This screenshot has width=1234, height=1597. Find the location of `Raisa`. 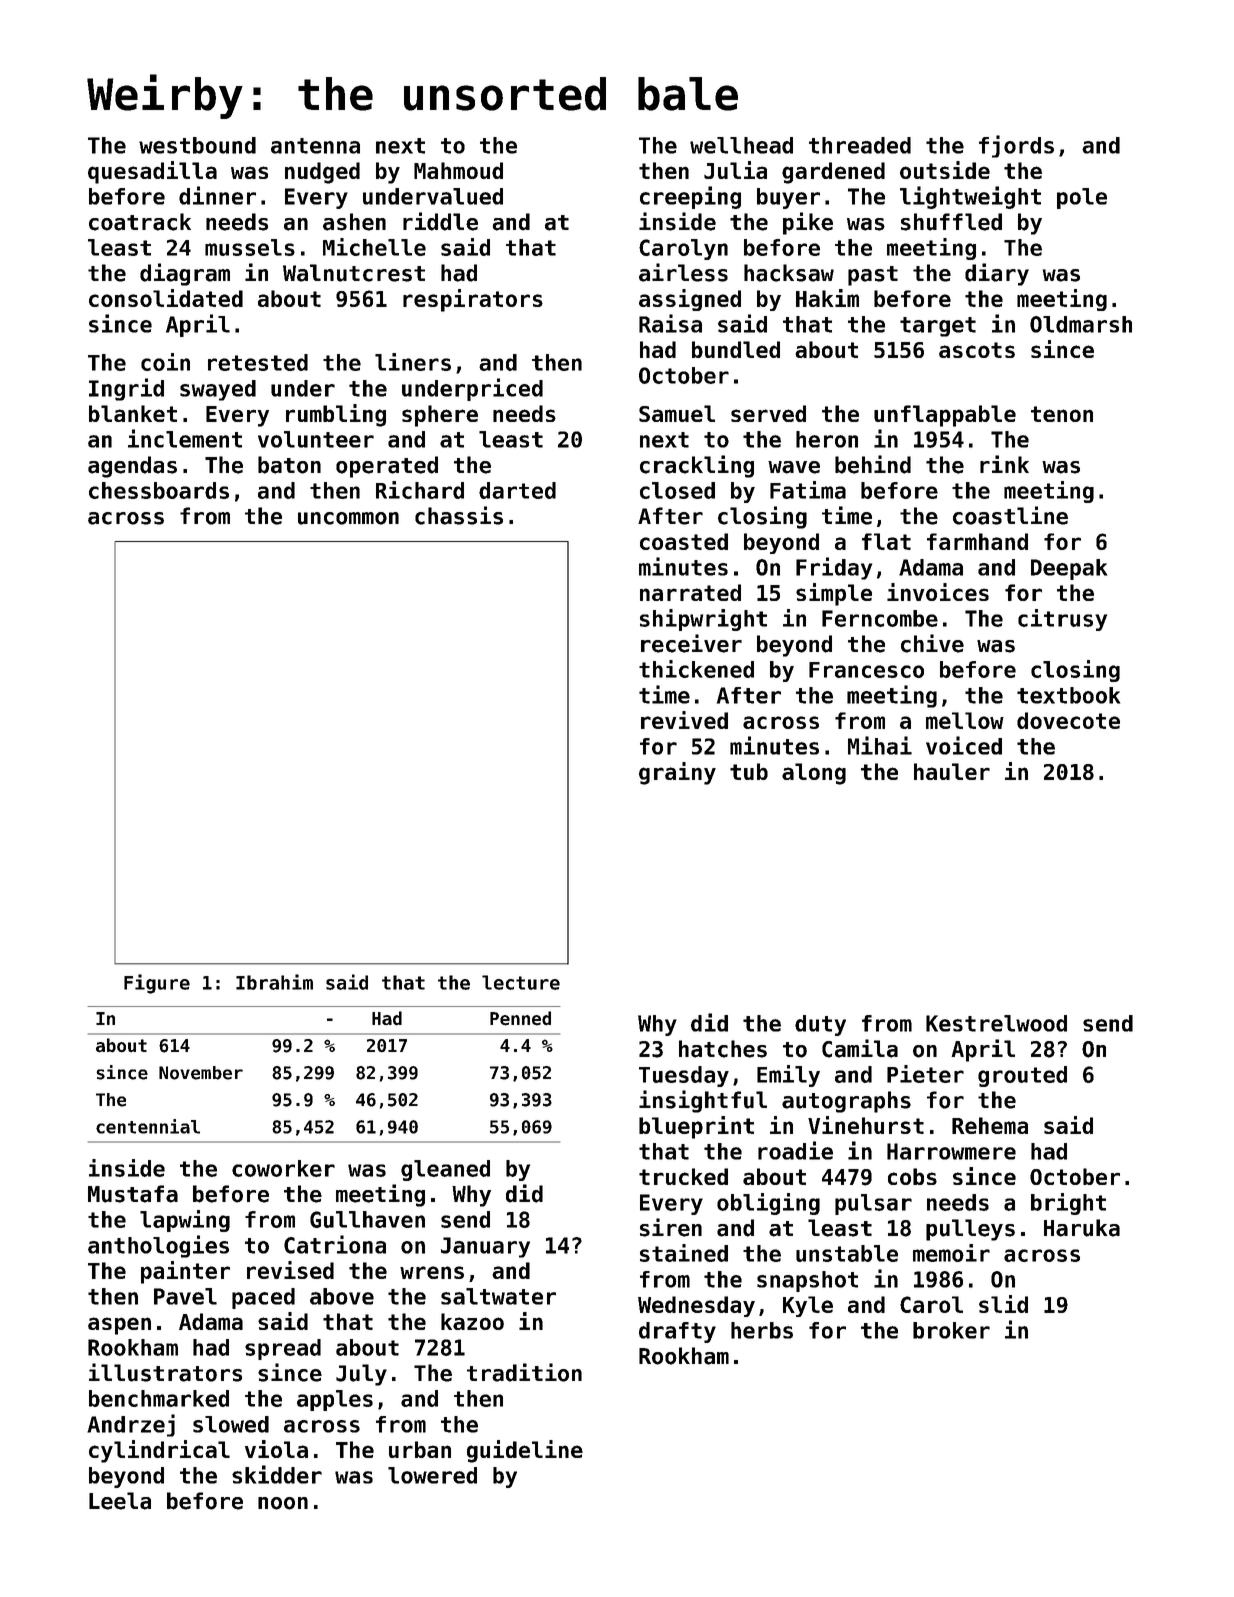

Raisa is located at coordinates (670, 323).
